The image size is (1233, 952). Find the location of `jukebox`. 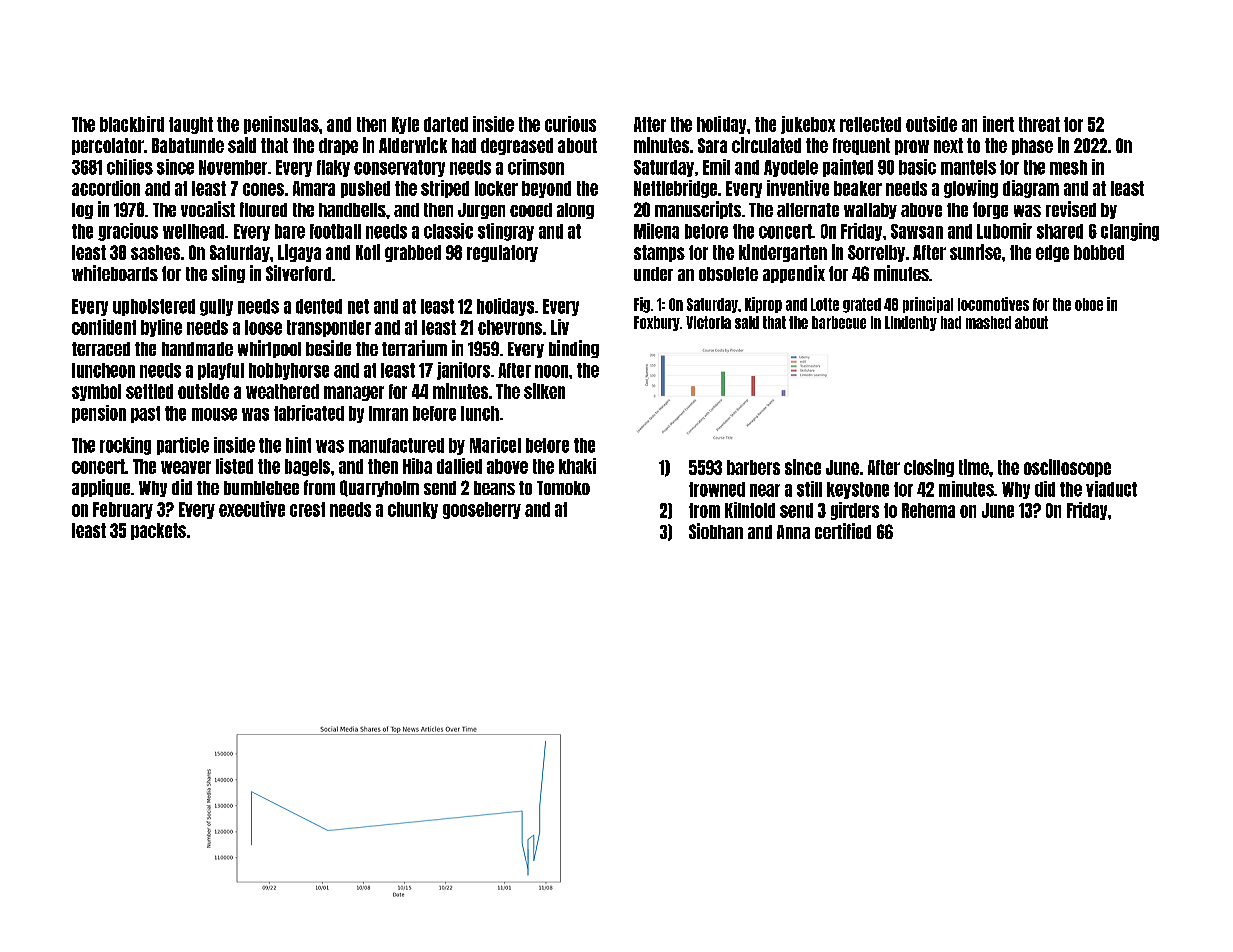

jukebox is located at coordinates (808, 125).
